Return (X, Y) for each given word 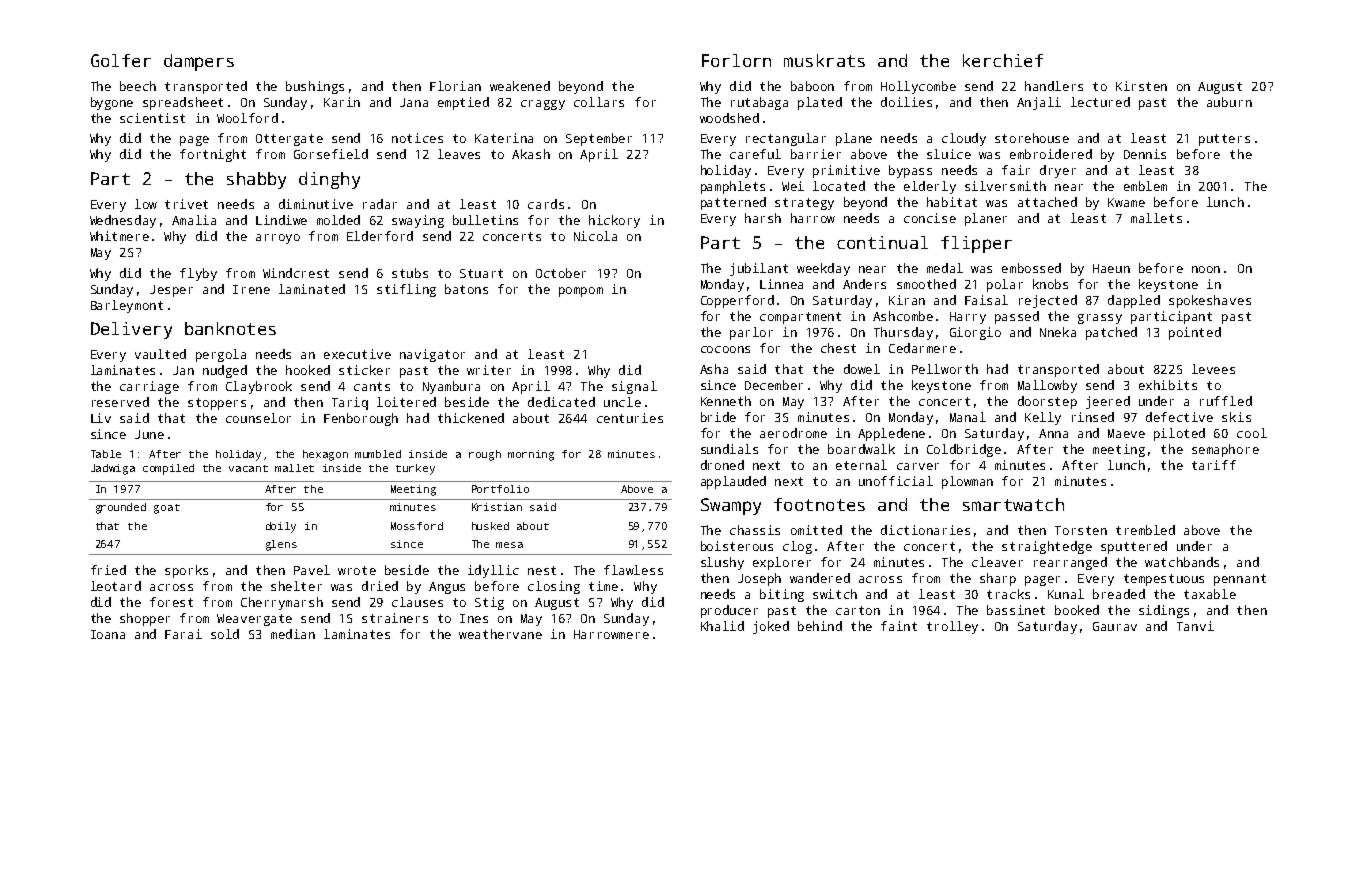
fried (108, 570)
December (774, 385)
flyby (198, 274)
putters (1224, 140)
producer (729, 611)
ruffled (1226, 401)
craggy (543, 105)
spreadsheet (183, 103)
